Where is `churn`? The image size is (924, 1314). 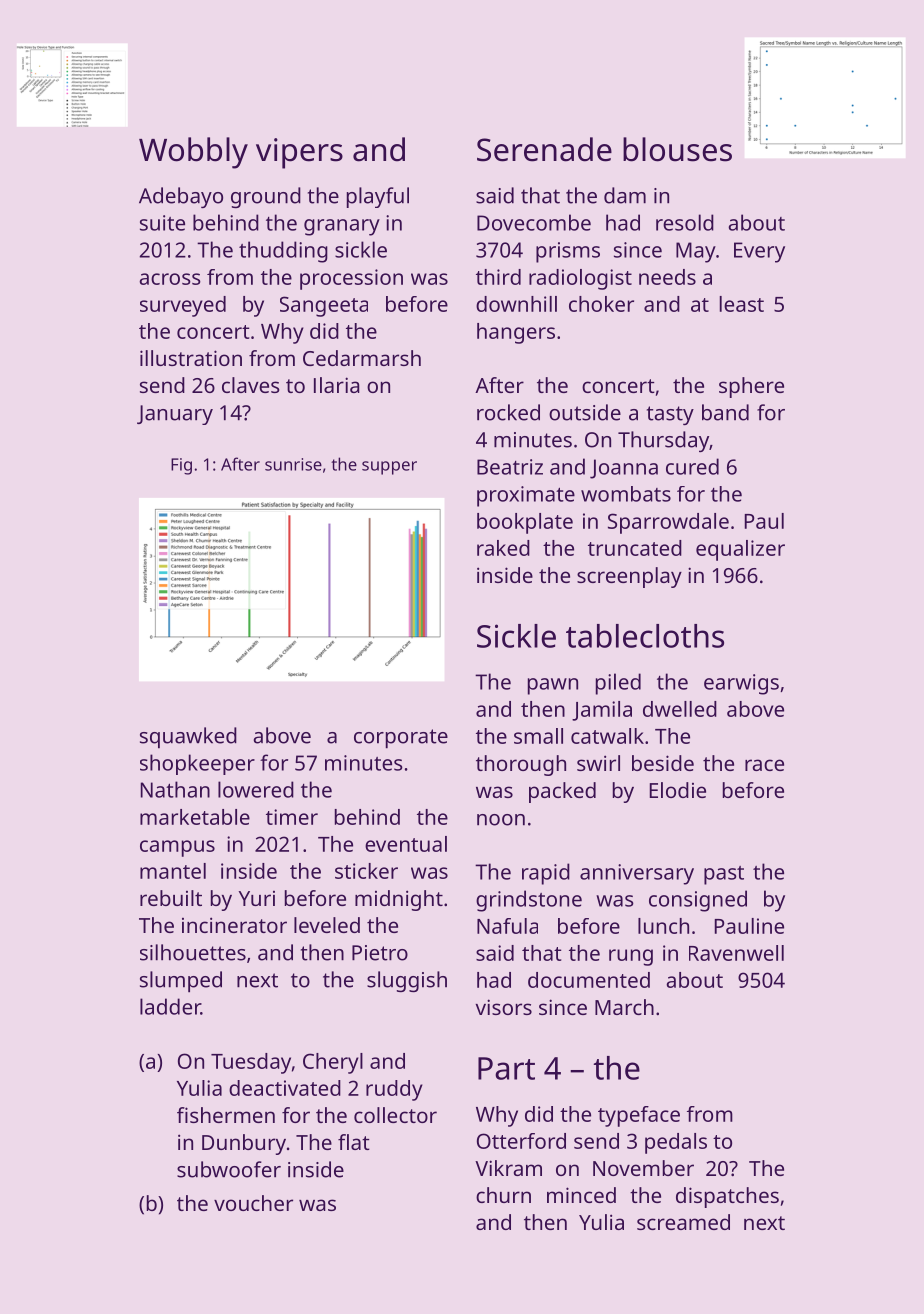 churn is located at coordinates (503, 1195).
